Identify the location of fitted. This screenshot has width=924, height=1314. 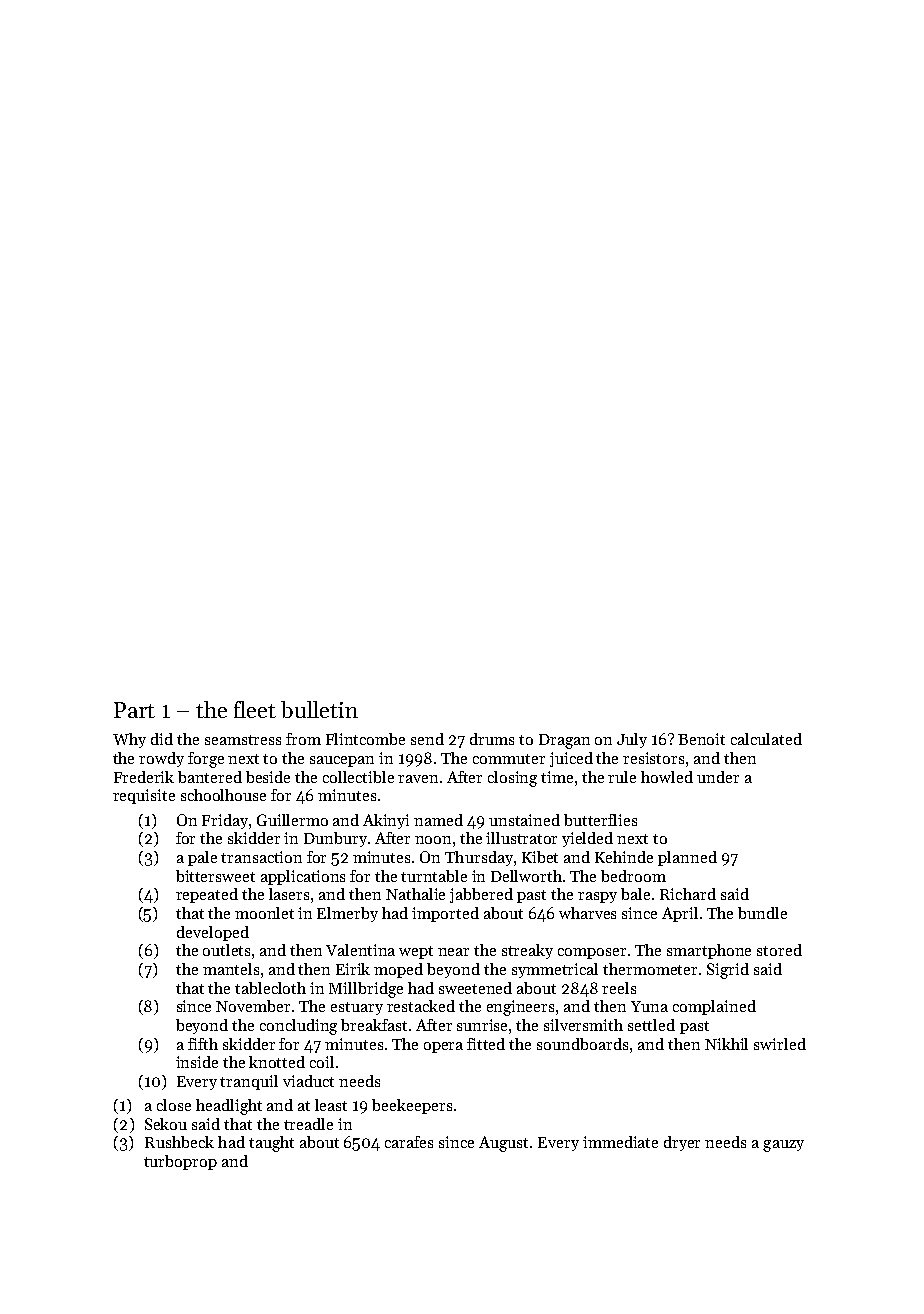
(486, 1044).
